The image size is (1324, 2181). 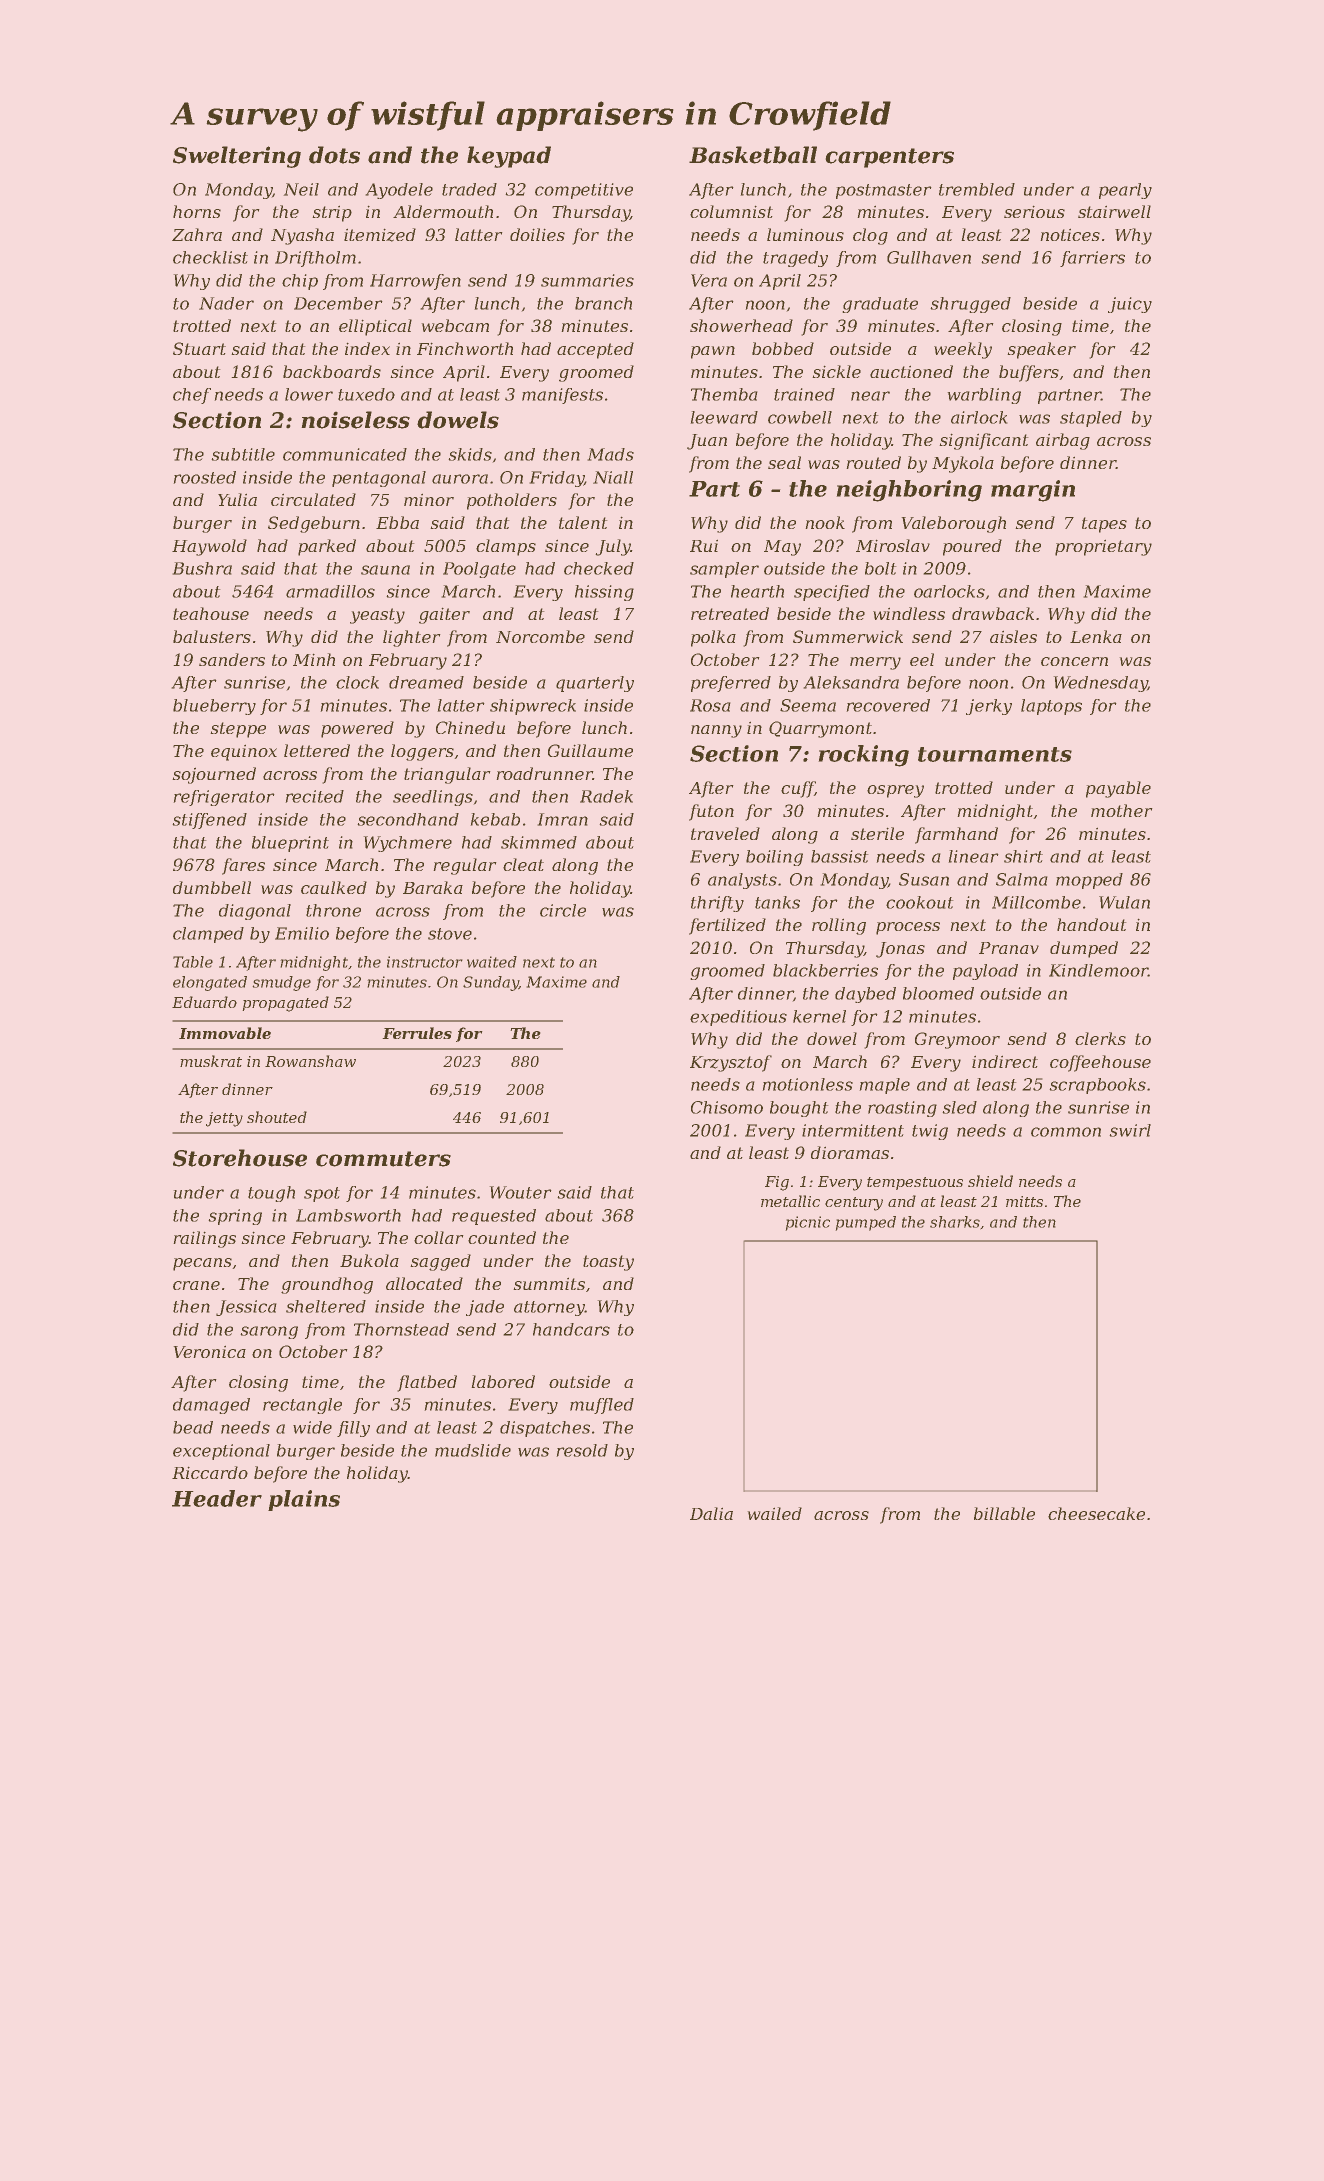 What do you see at coordinates (753, 155) in the screenshot?
I see `Basketball` at bounding box center [753, 155].
